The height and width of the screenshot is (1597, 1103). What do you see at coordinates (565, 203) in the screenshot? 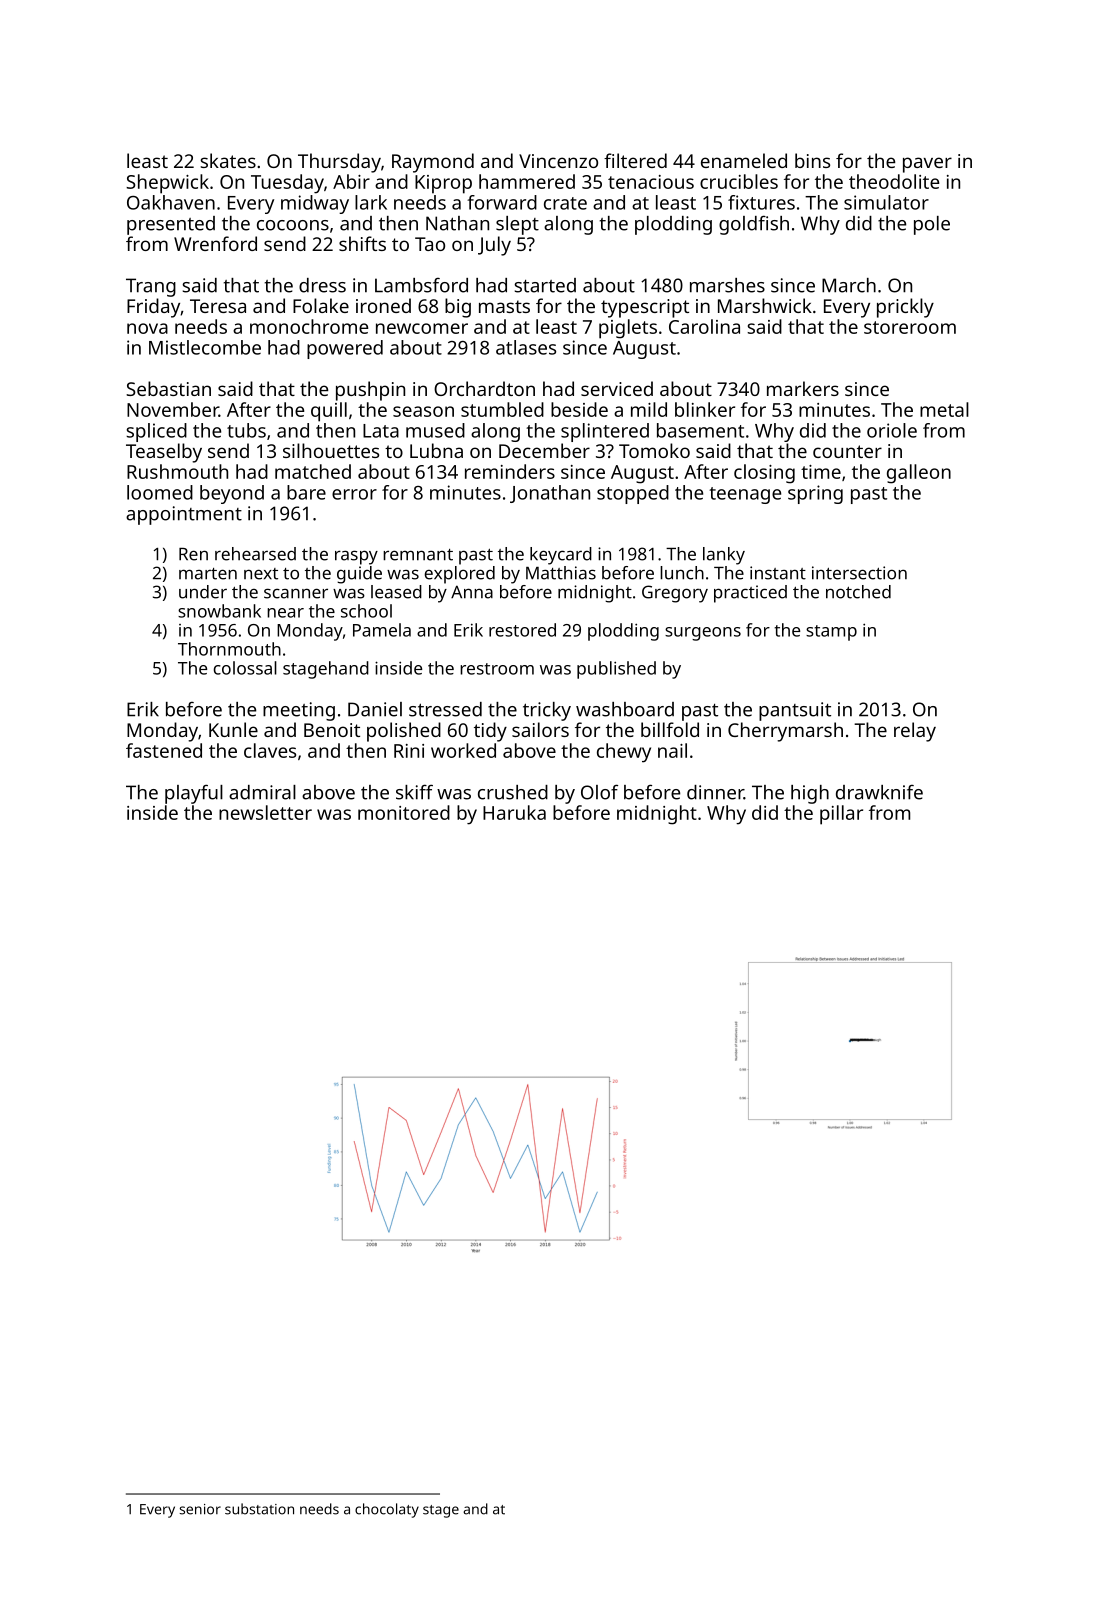
I see `crate` at bounding box center [565, 203].
